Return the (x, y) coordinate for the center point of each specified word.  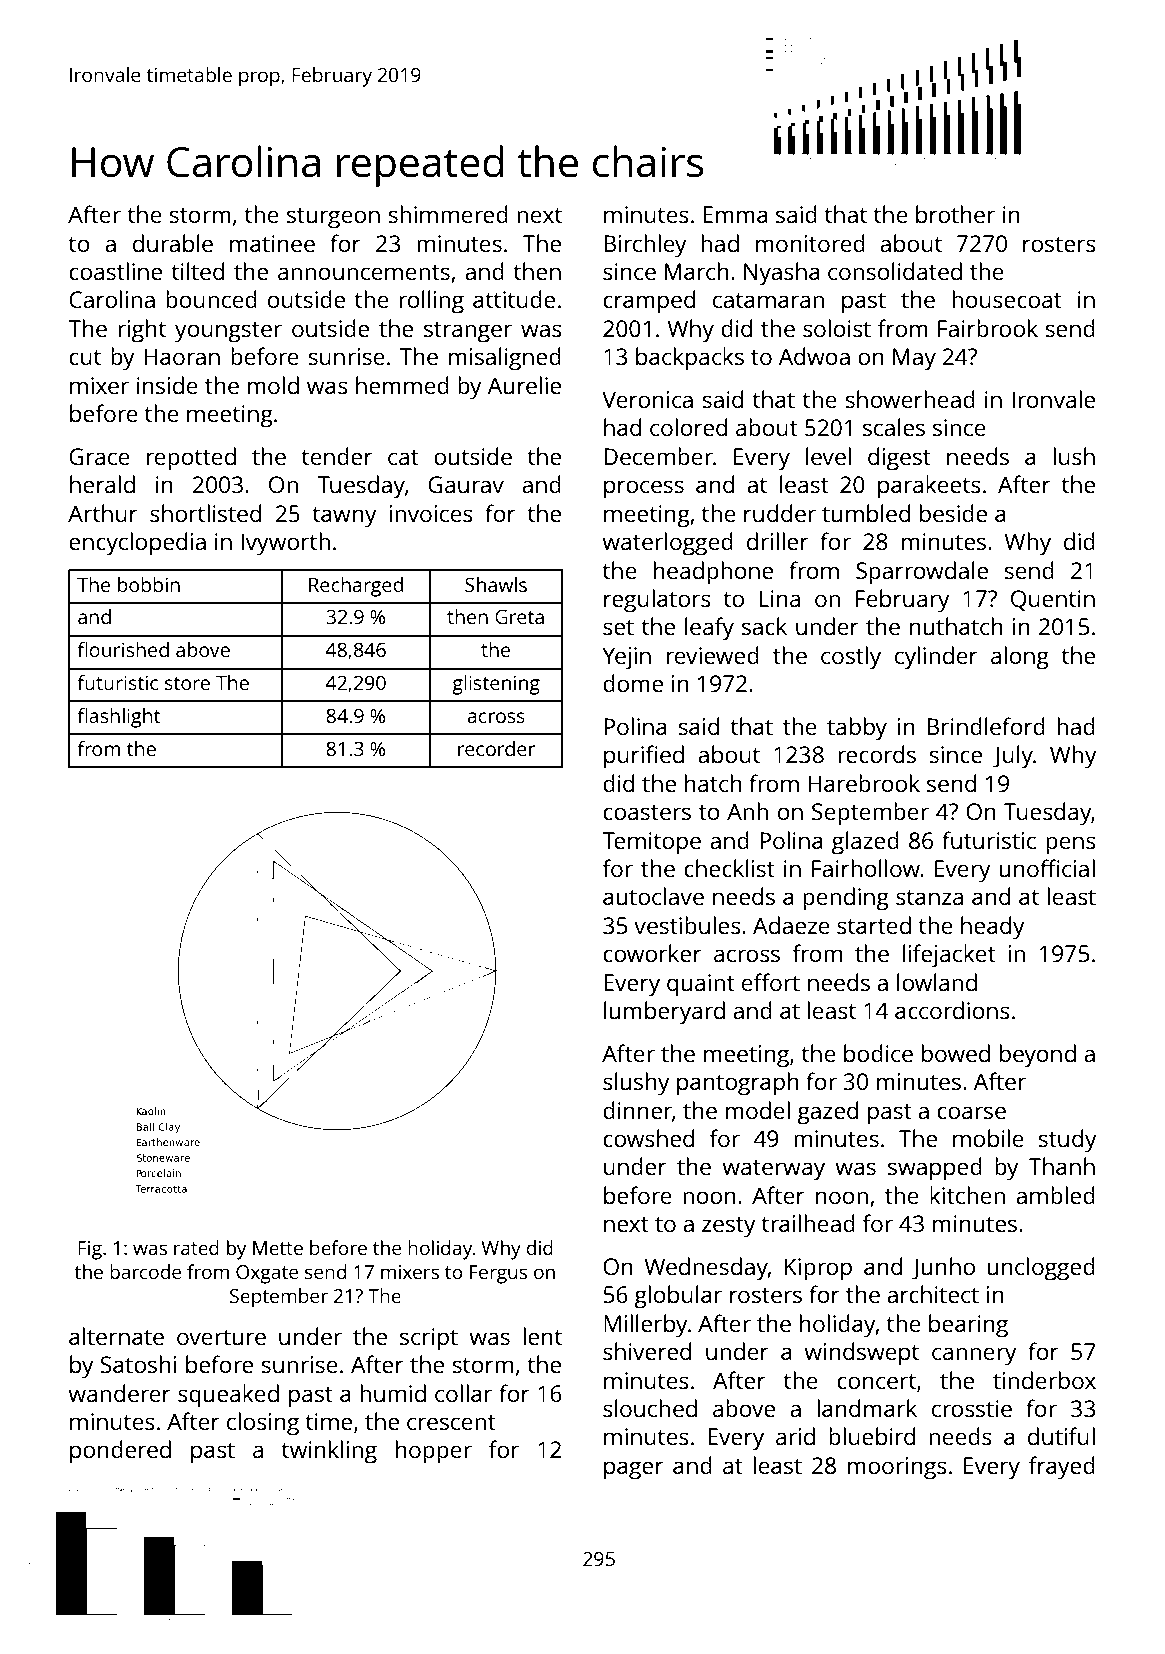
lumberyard (664, 1013)
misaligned (505, 359)
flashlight (119, 718)
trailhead (808, 1223)
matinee (272, 243)
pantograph (738, 1084)
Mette (278, 1248)
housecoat (1007, 299)
